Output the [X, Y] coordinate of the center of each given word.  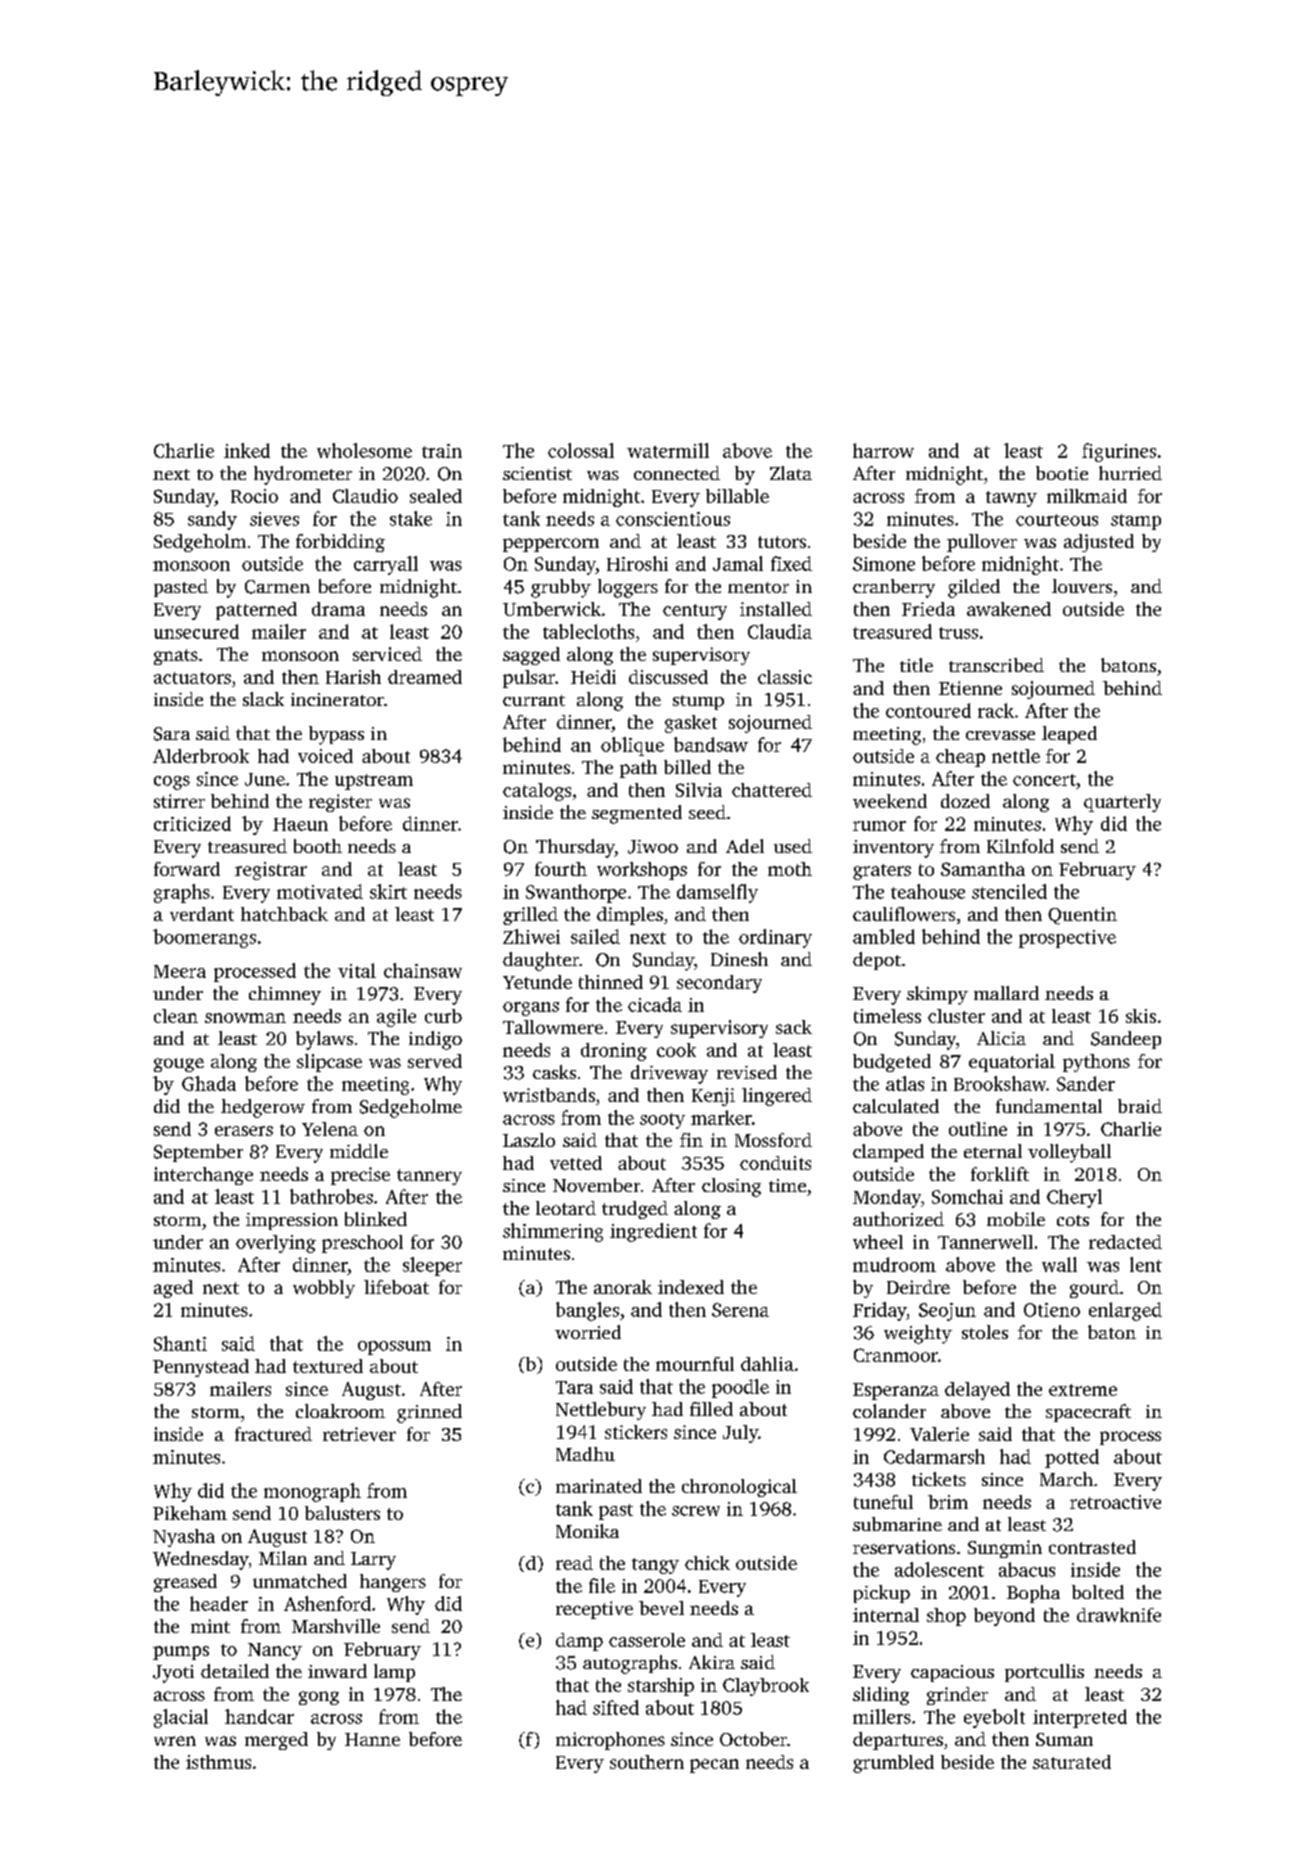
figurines [1119, 452]
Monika [587, 1531]
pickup [882, 1594]
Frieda [928, 609]
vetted [576, 1163]
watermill [668, 450]
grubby [561, 588]
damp [579, 1642]
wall [1059, 1264]
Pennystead [201, 1368]
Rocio [254, 496]
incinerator [337, 699]
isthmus [218, 1762]
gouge [179, 1065]
